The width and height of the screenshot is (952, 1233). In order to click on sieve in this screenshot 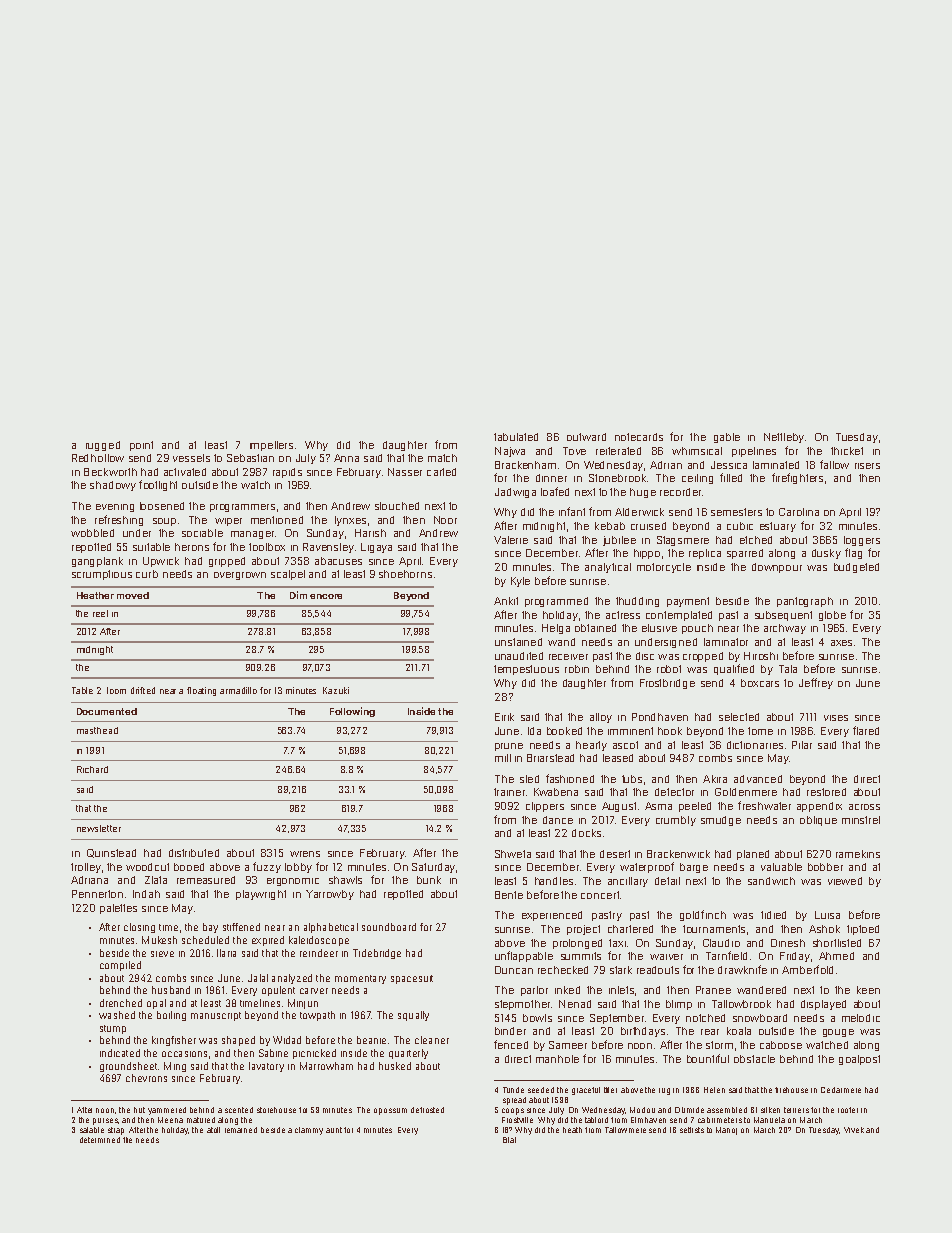, I will do `click(162, 954)`.
